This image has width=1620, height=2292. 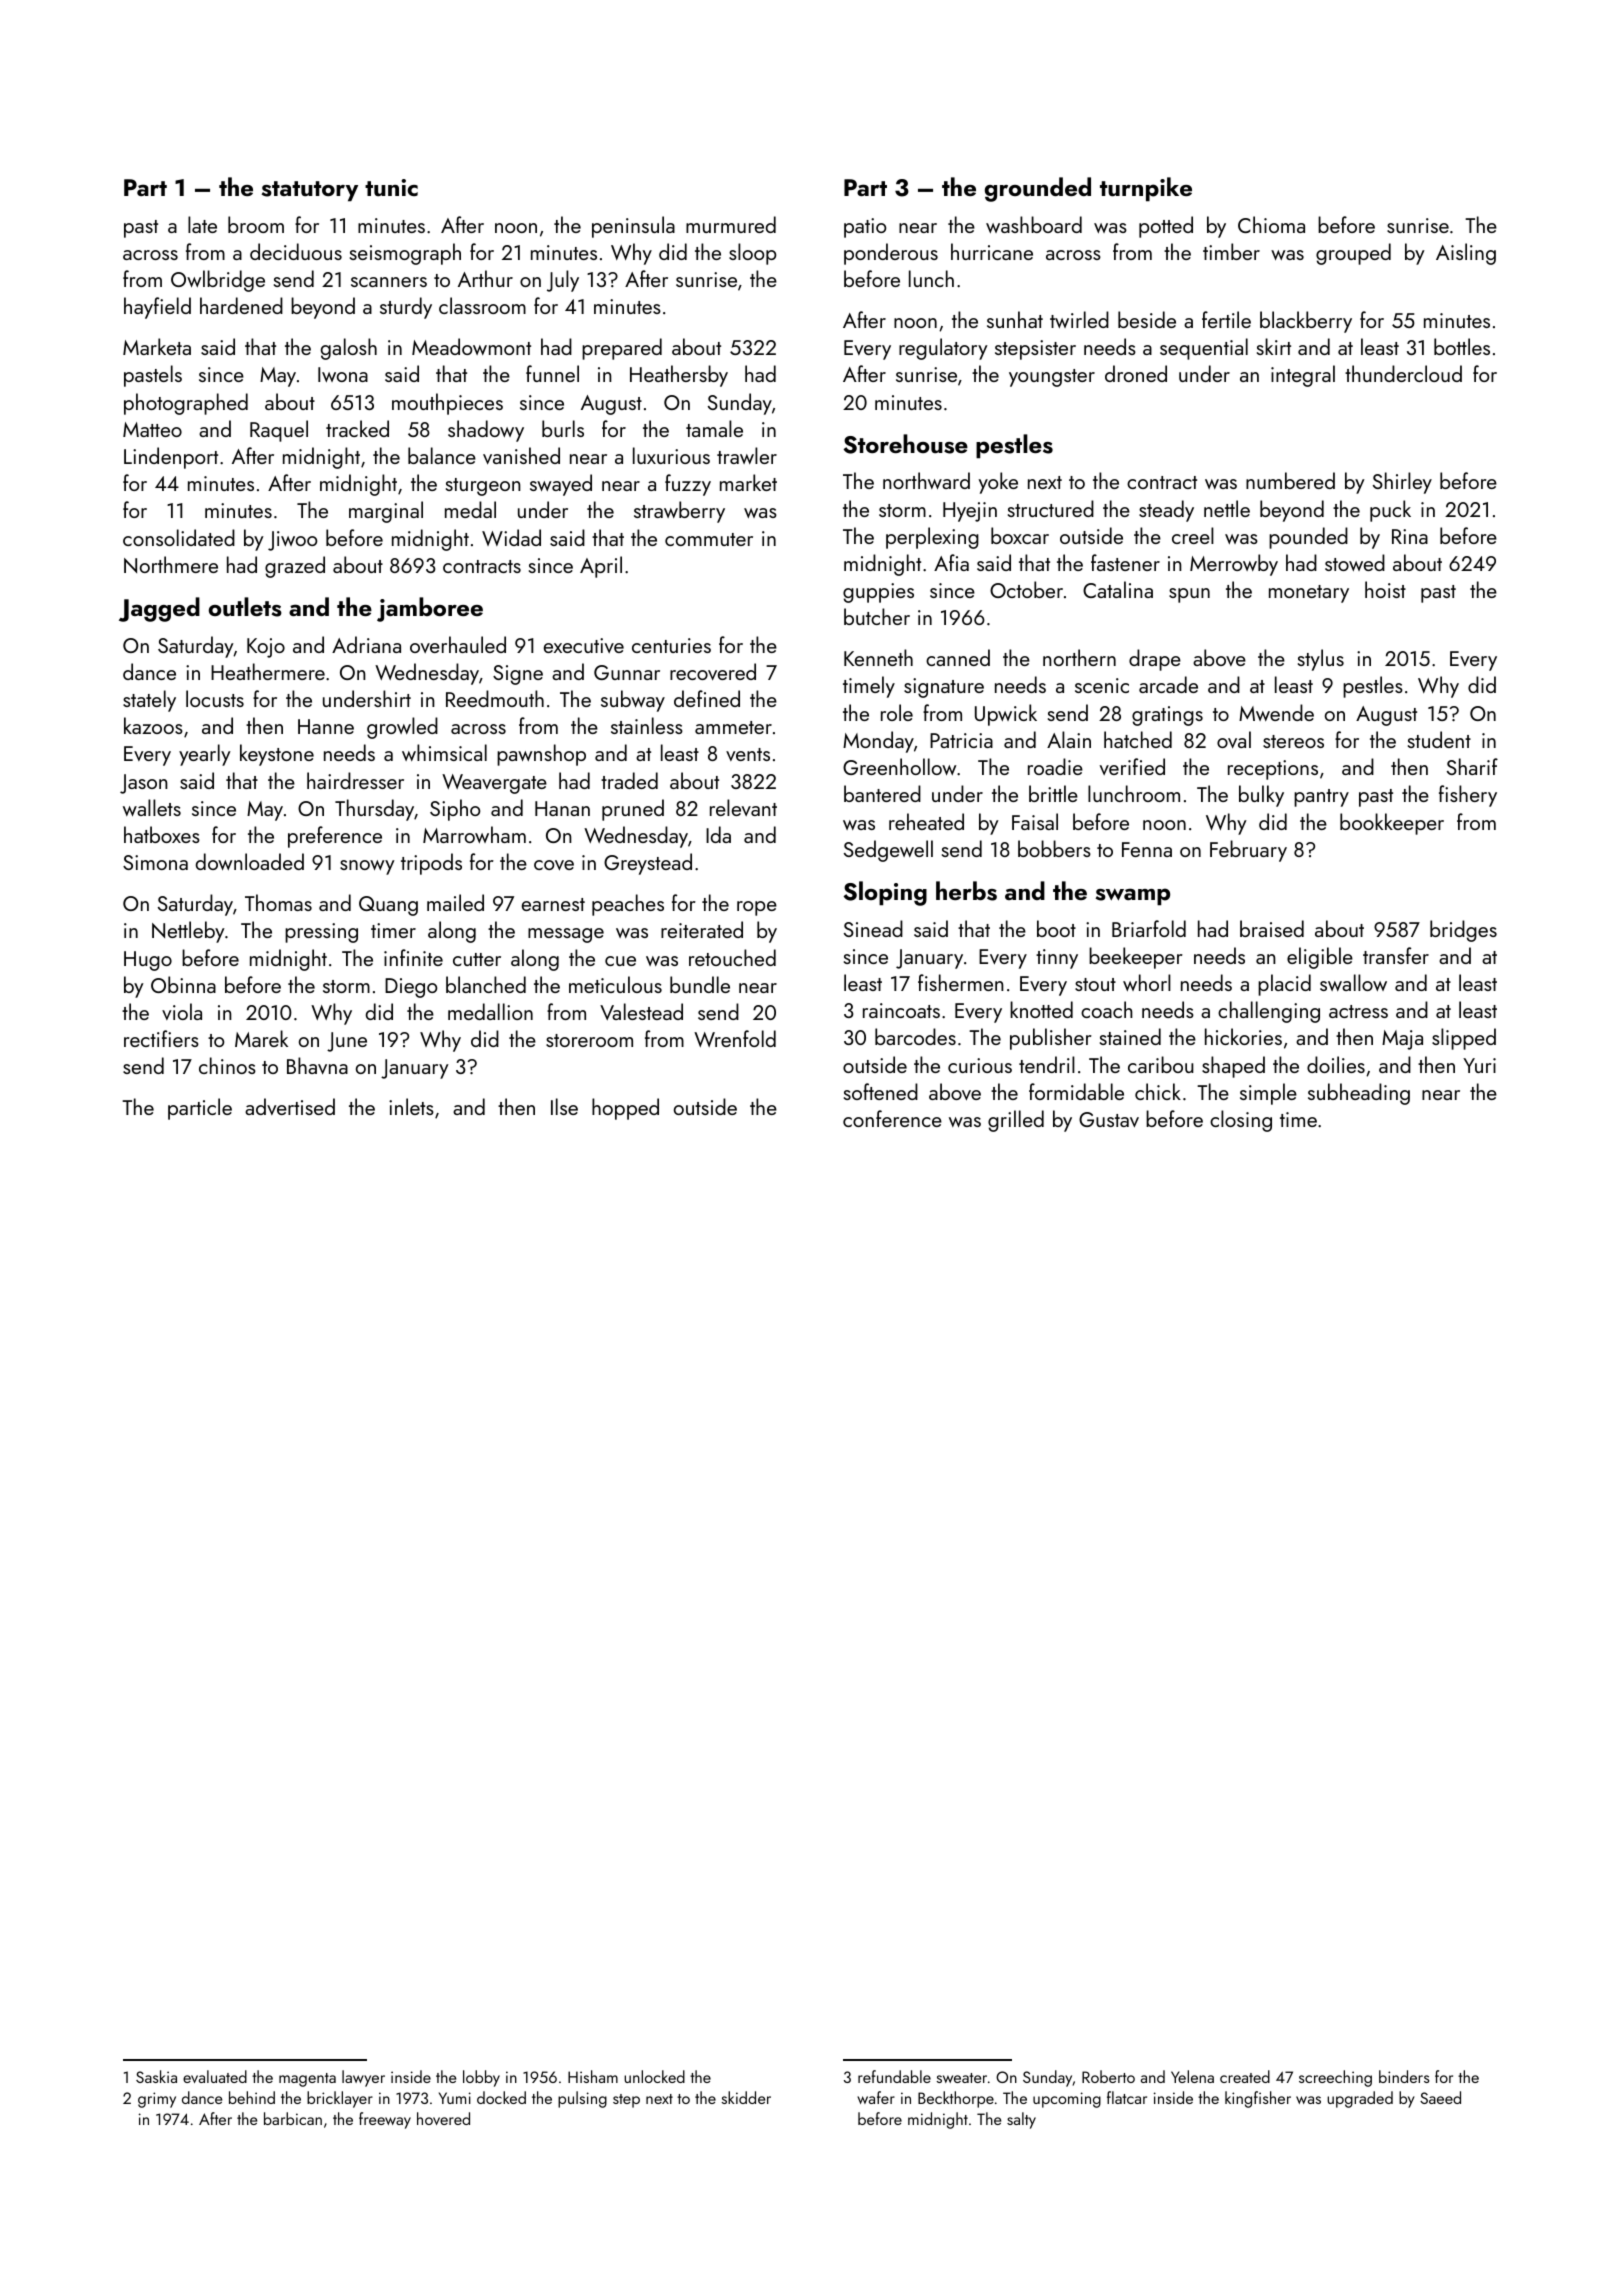 I want to click on regulatory, so click(x=943, y=349).
